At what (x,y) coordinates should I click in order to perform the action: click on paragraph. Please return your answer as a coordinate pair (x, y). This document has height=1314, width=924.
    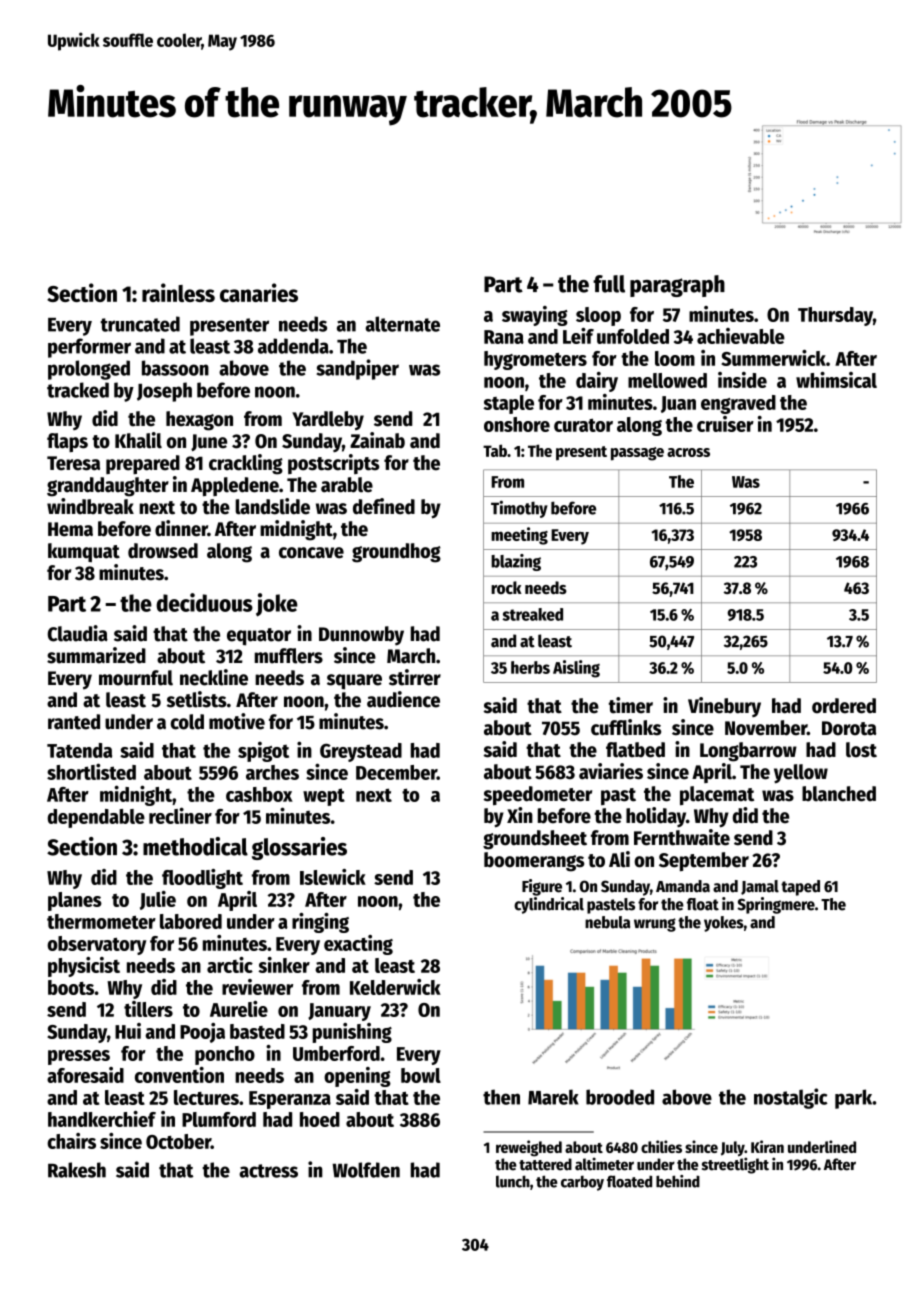
    Looking at the image, I should click on (677, 286).
